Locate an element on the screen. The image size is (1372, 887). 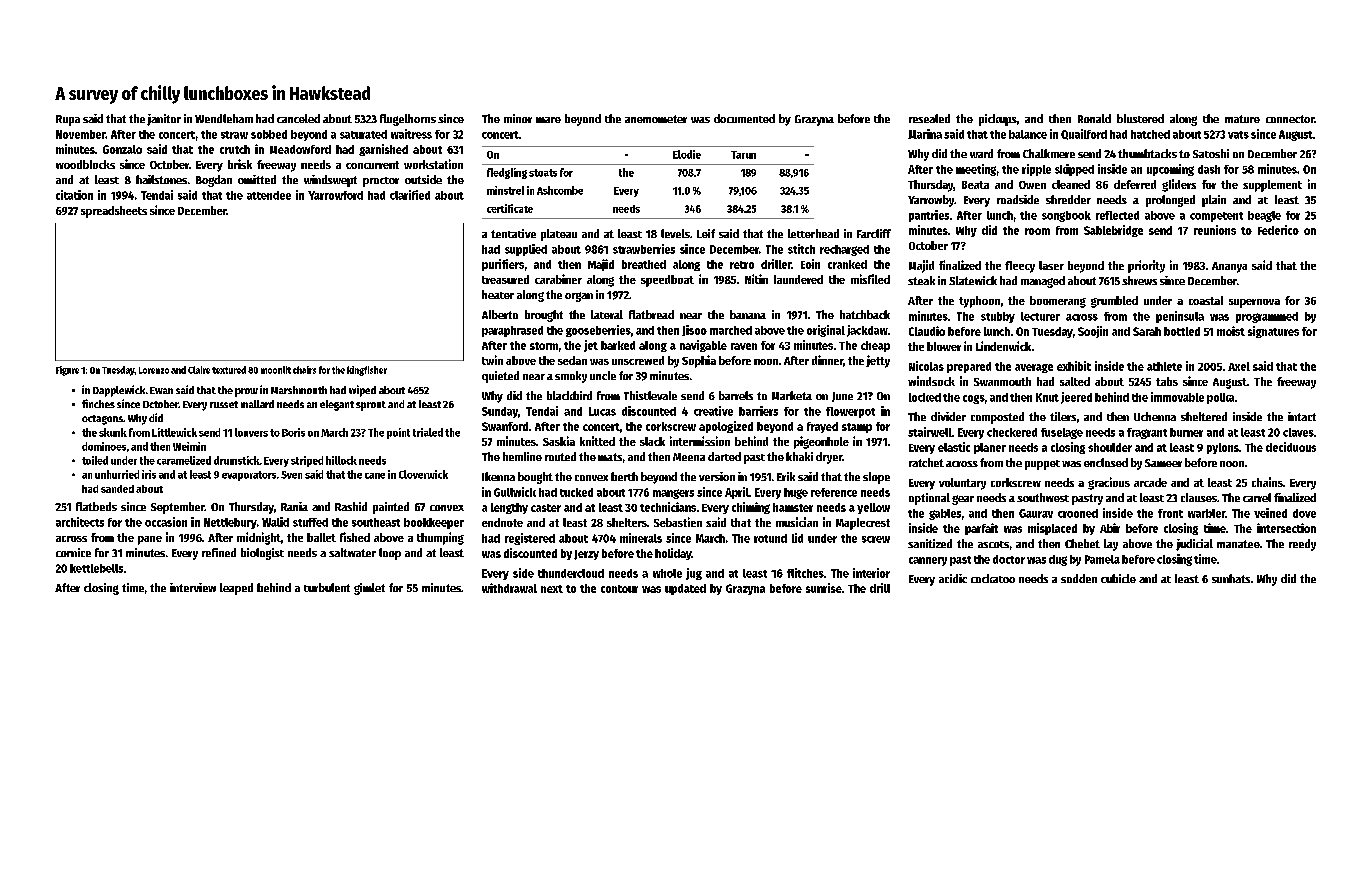
Maplecrest is located at coordinates (863, 524).
